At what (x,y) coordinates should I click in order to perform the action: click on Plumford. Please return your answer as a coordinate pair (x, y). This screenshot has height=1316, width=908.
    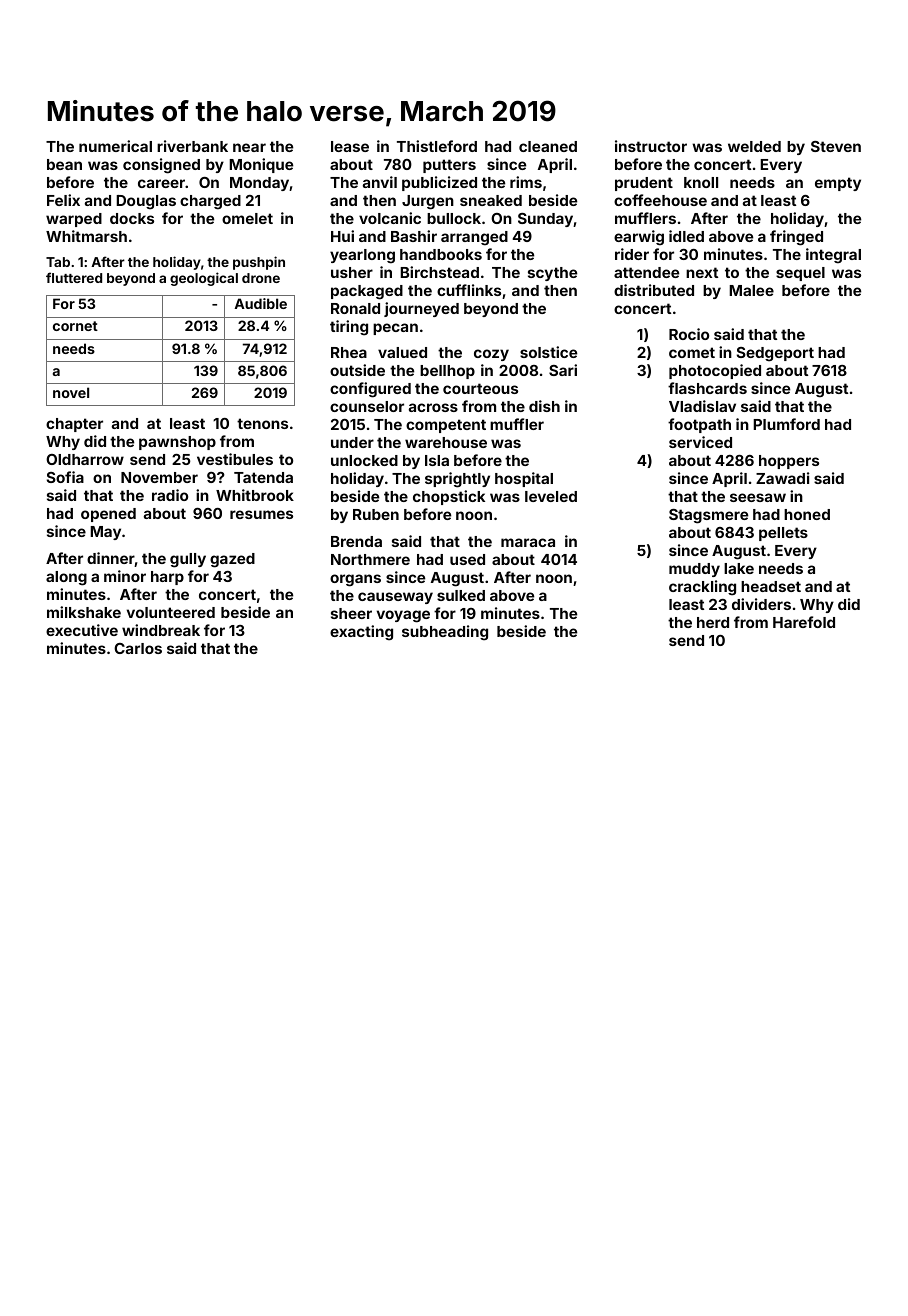
    Looking at the image, I should click on (786, 424).
